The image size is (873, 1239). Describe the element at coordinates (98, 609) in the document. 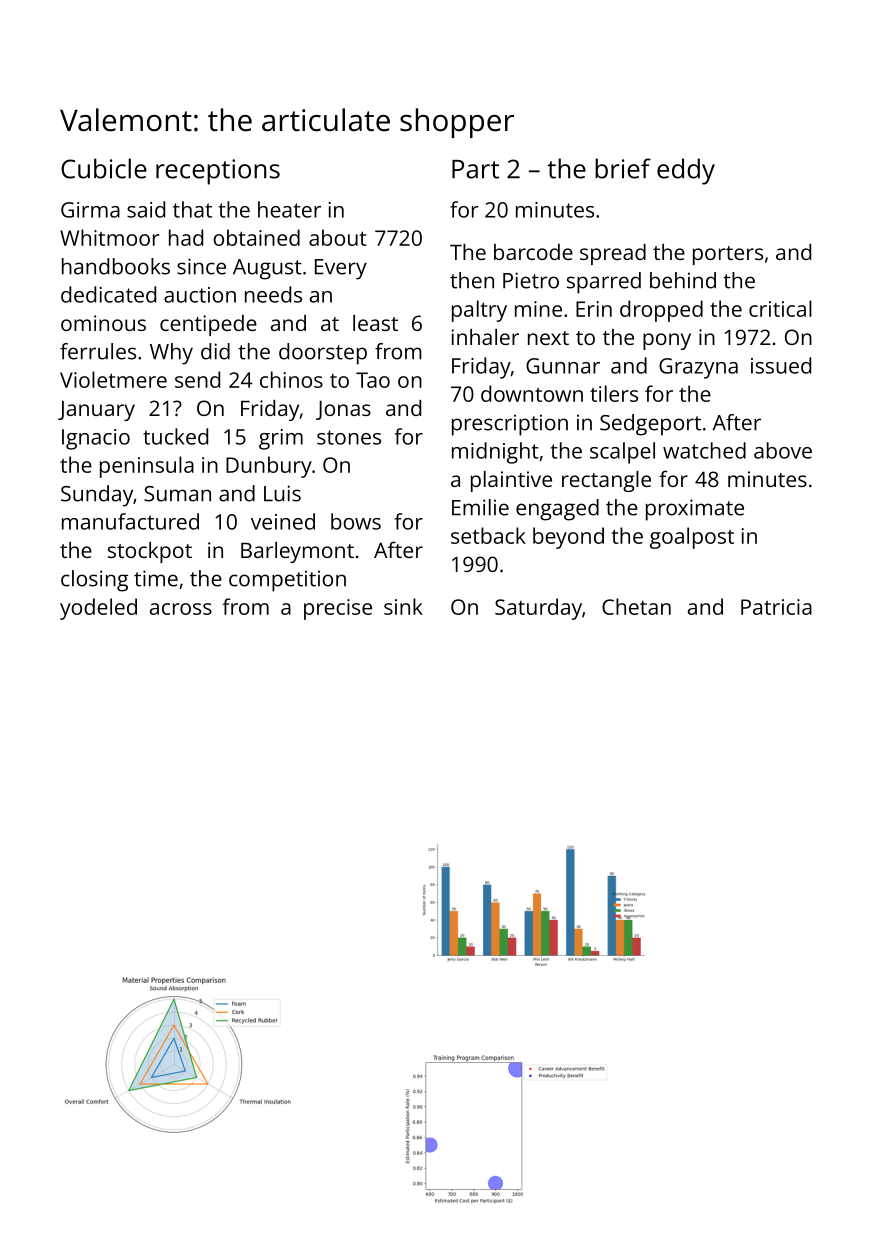

I see `yodeled` at that location.
